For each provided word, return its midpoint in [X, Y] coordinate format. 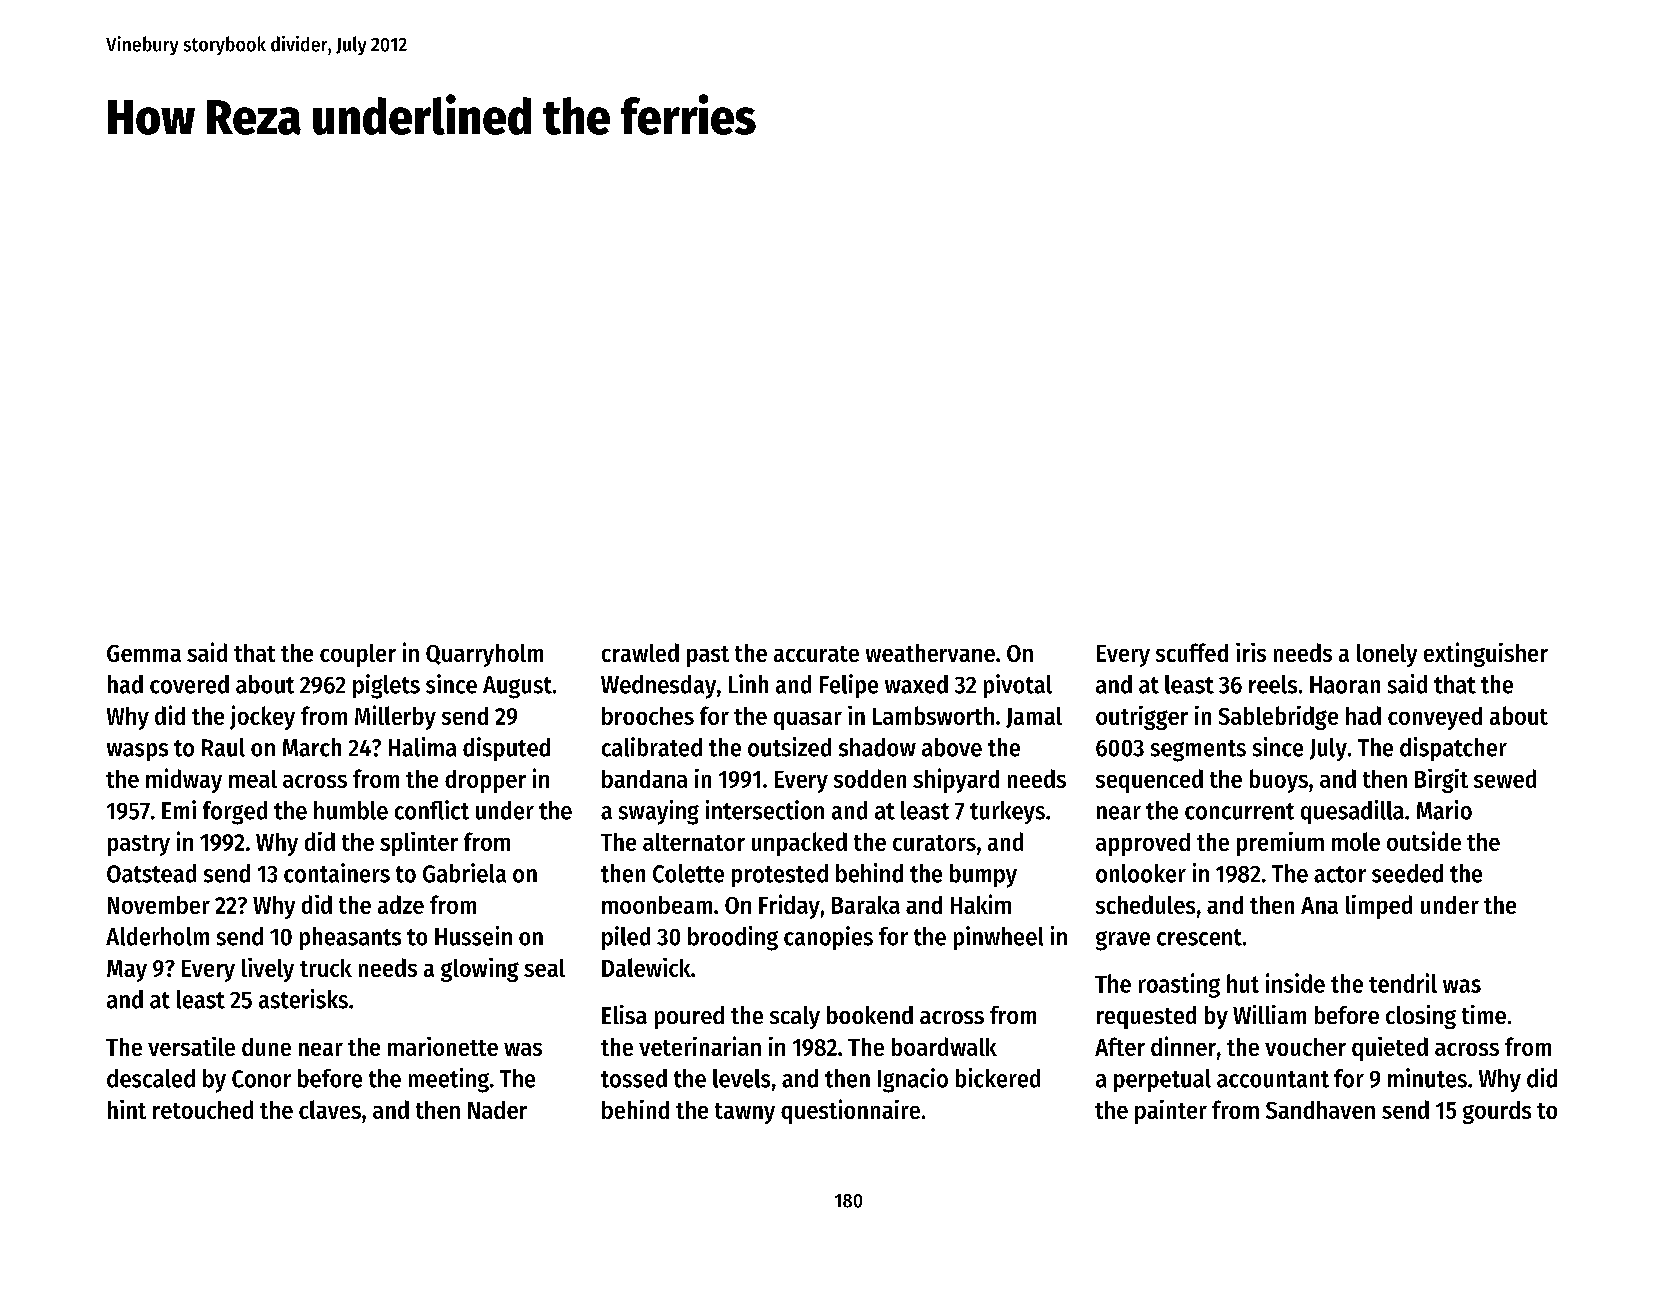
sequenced [1149, 781]
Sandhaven [1320, 1110]
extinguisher [1486, 654]
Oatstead [151, 873]
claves [330, 1109]
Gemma [144, 653]
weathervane [930, 653]
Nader [497, 1110]
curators [934, 843]
